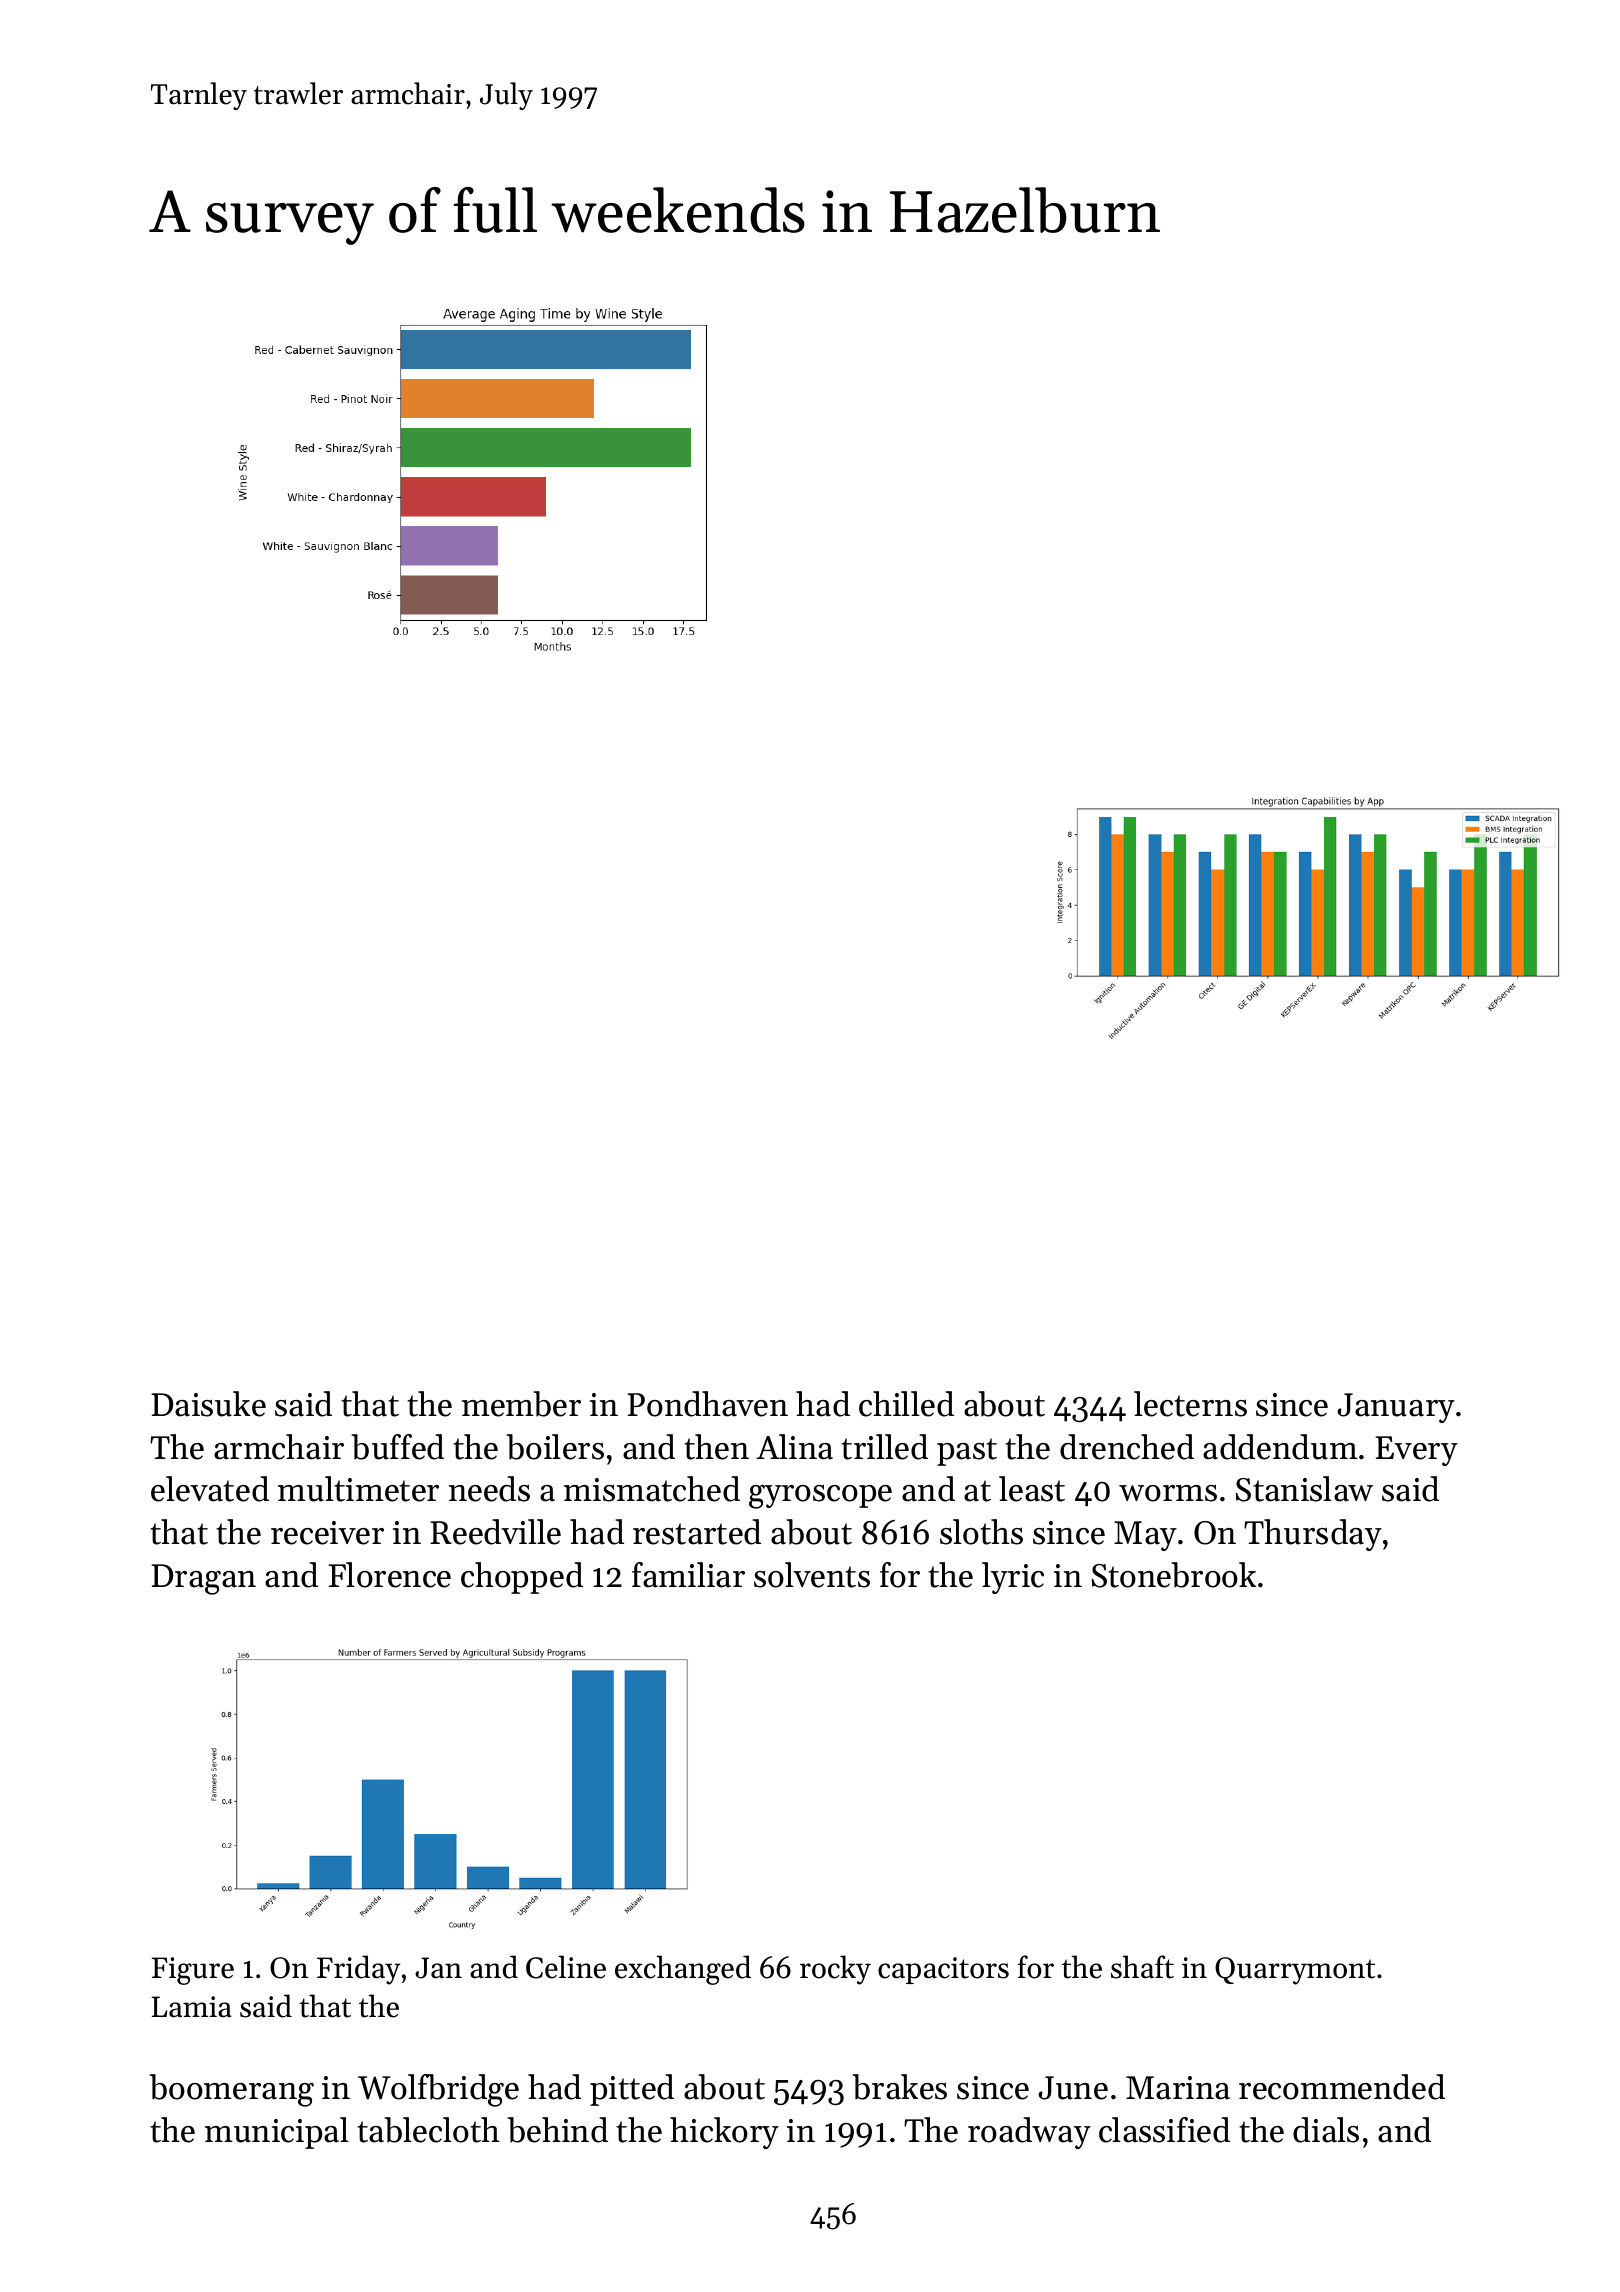  Describe the element at coordinates (1029, 2133) in the document. I see `roadway` at that location.
